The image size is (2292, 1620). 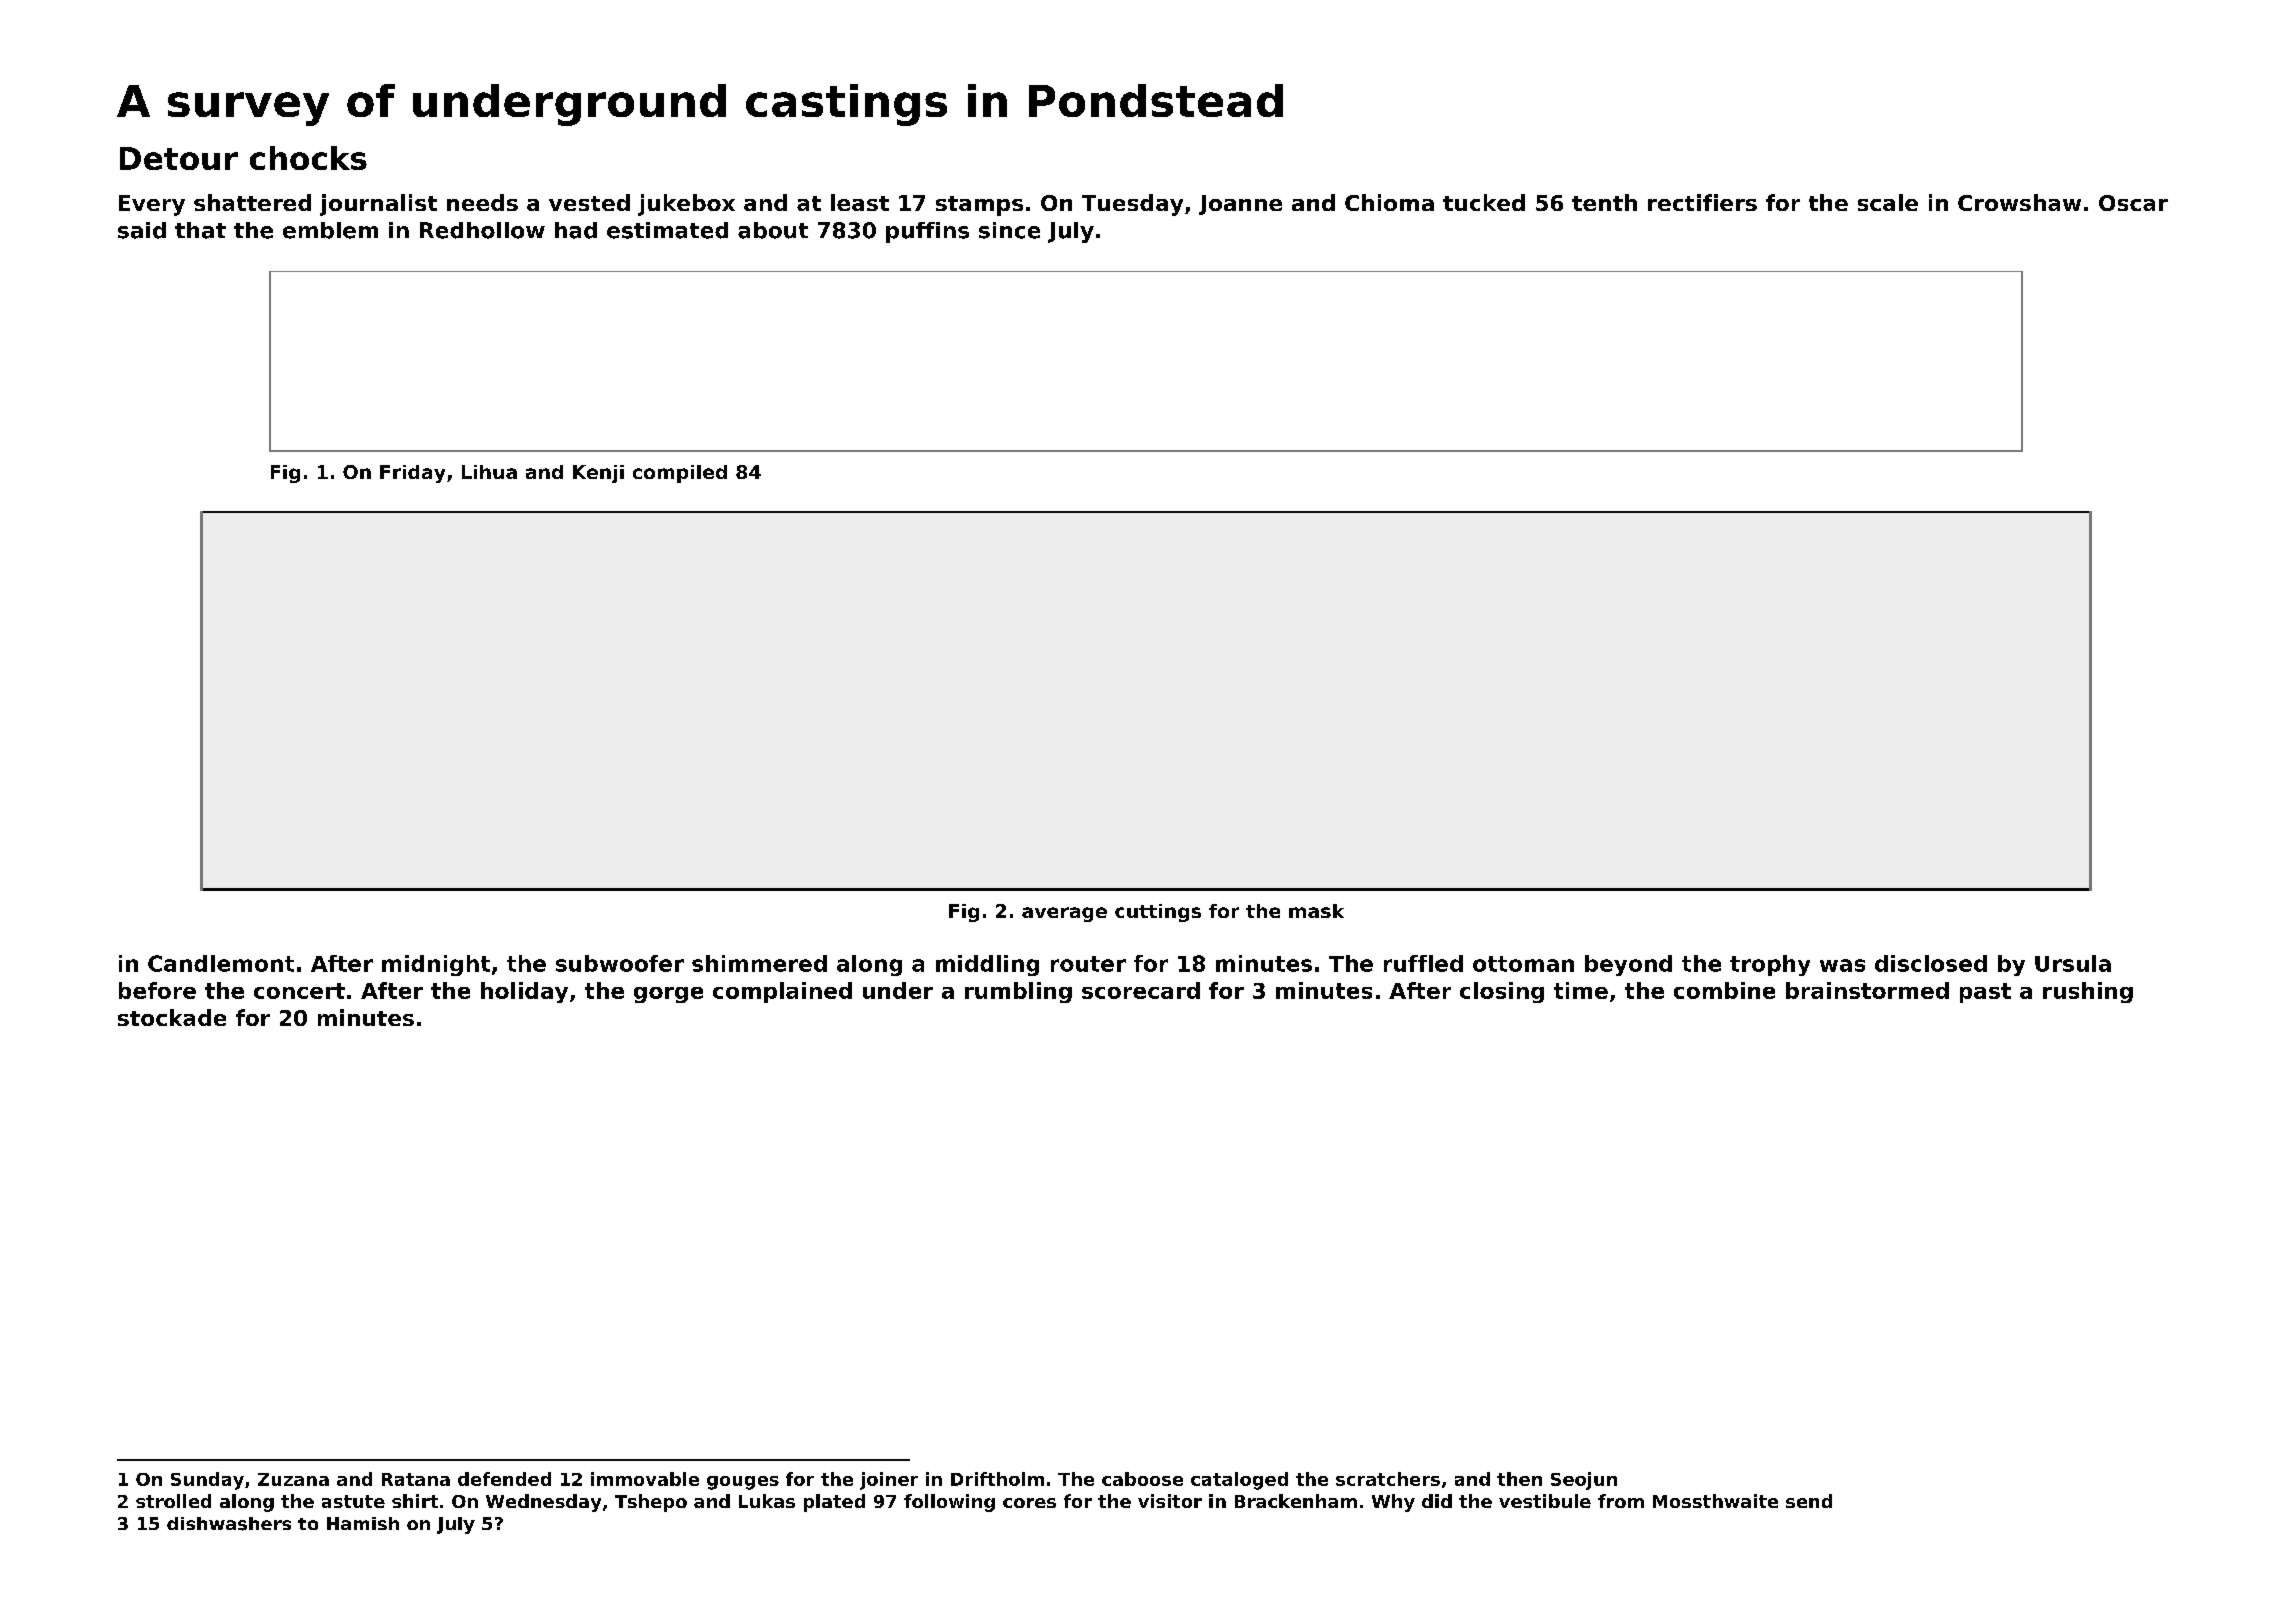 What do you see at coordinates (412, 474) in the screenshot?
I see `Friday` at bounding box center [412, 474].
